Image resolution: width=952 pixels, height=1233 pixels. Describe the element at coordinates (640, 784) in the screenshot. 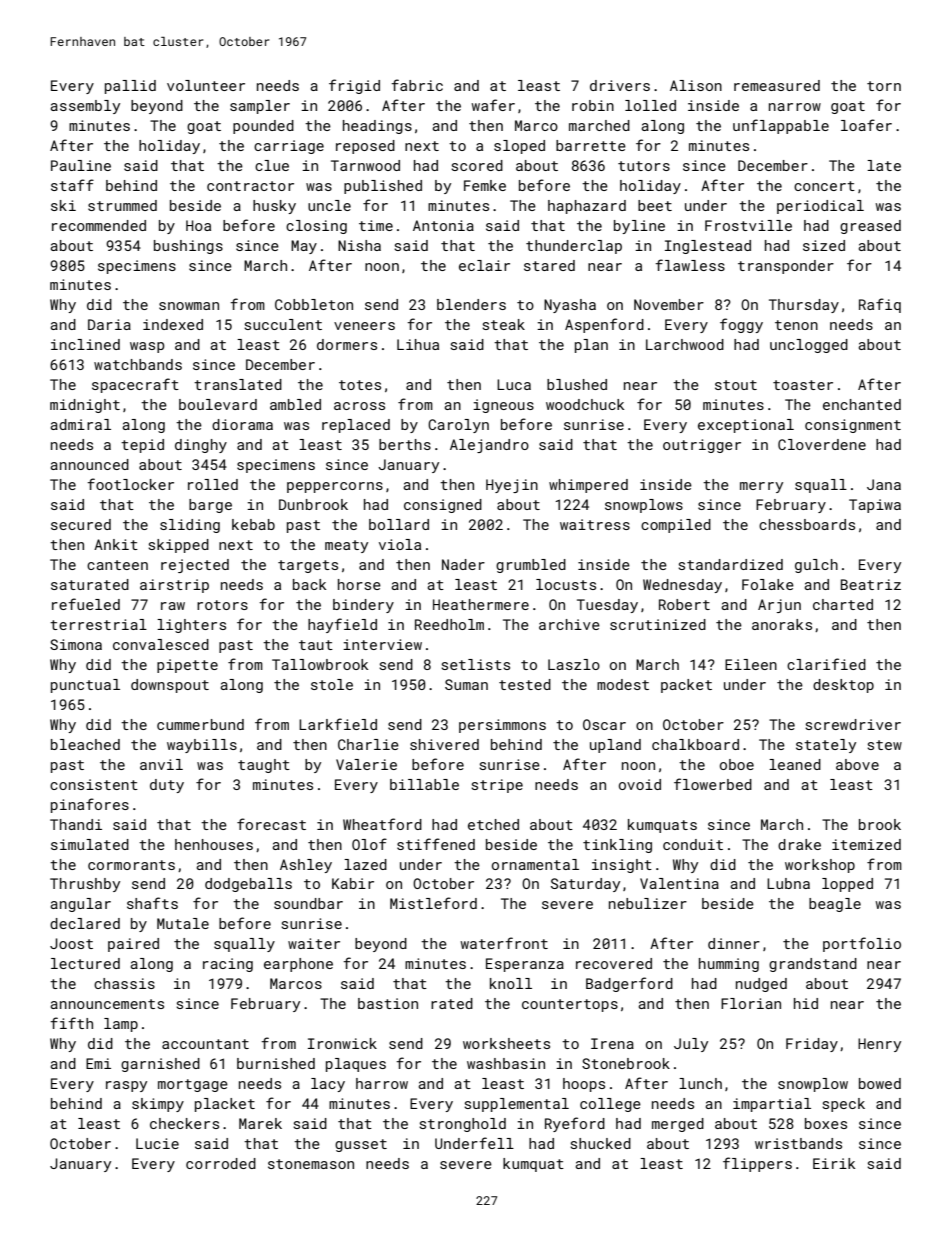

I see `ovoid` at that location.
